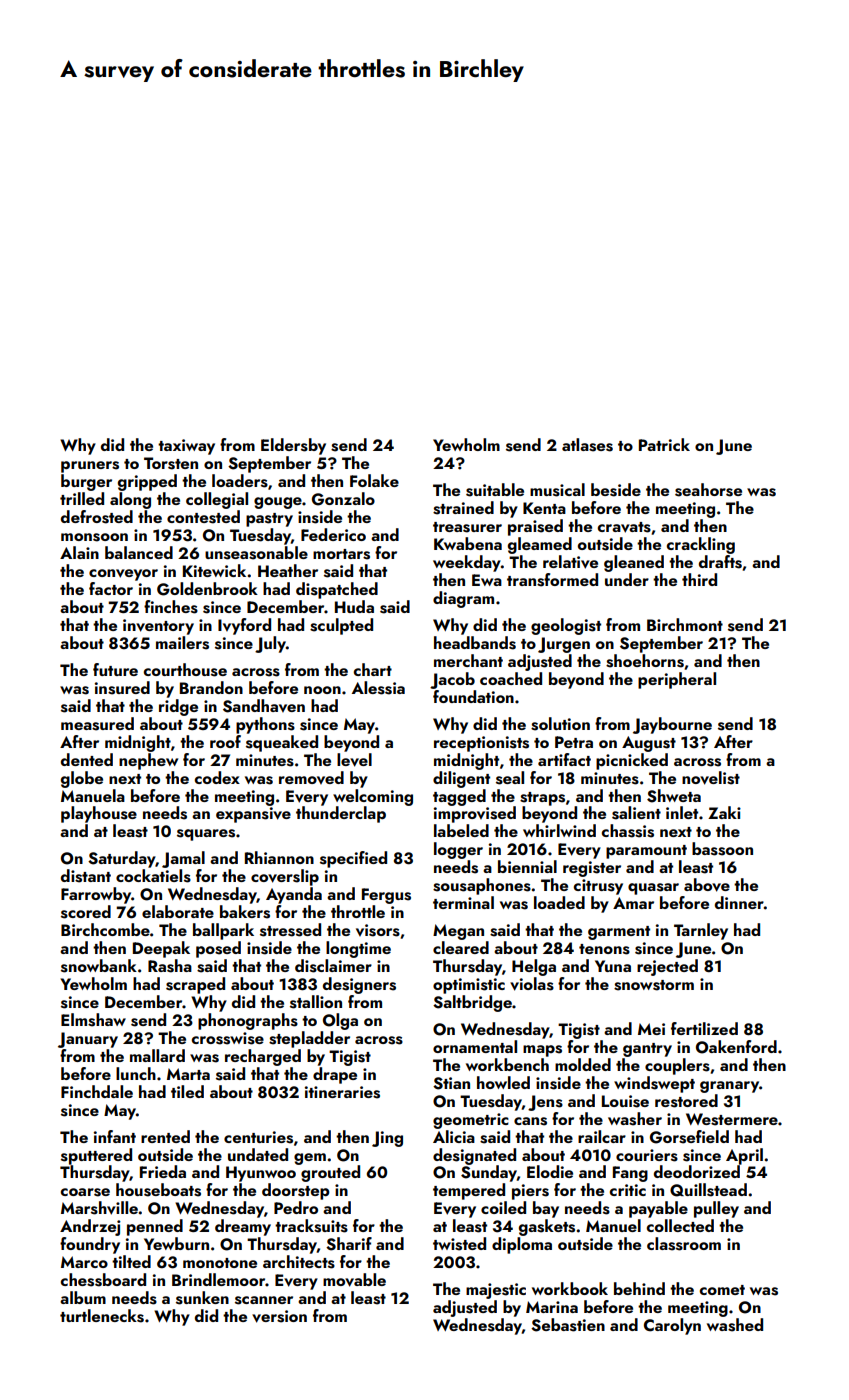 The height and width of the page is (1400, 849). Describe the element at coordinates (570, 1288) in the page. I see `workbook` at that location.
